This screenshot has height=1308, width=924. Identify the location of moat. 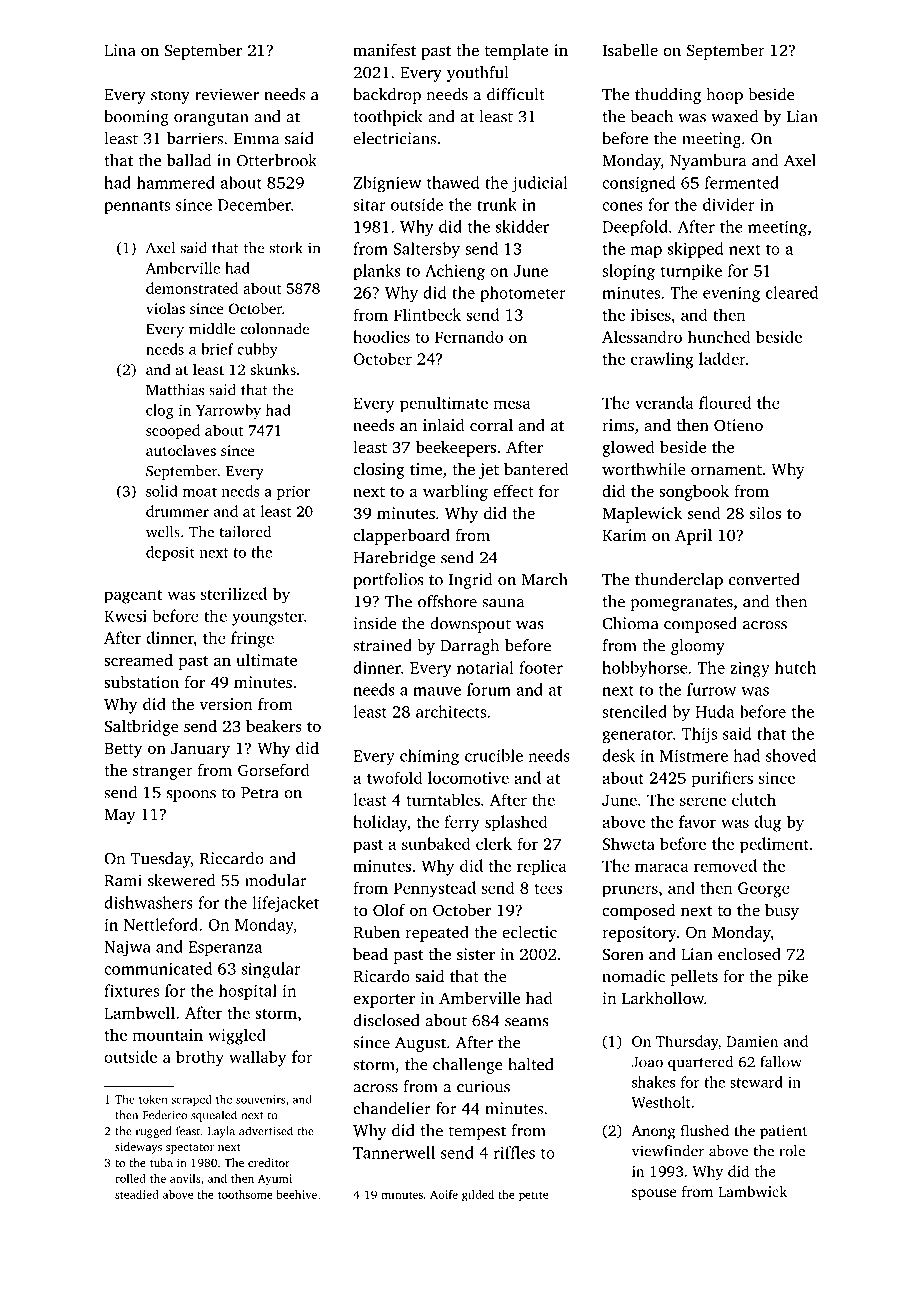
(200, 492).
